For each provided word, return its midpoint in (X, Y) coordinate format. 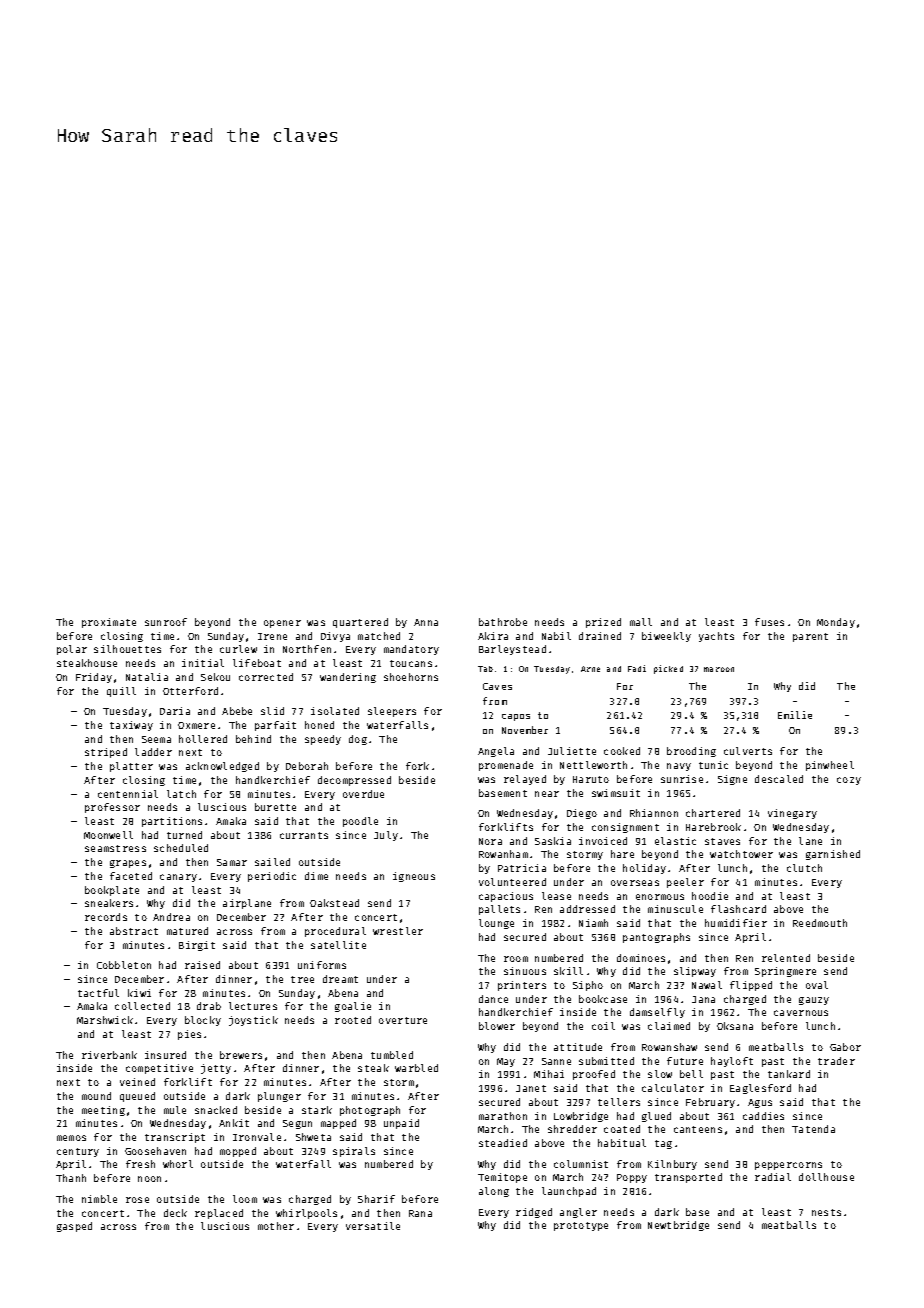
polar (72, 650)
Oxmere (196, 725)
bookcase (603, 999)
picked (668, 669)
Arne (590, 669)
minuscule (675, 909)
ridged (534, 1213)
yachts (716, 637)
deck (175, 1213)
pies (189, 1035)
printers (522, 986)
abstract (134, 931)
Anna (426, 622)
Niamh (593, 923)
